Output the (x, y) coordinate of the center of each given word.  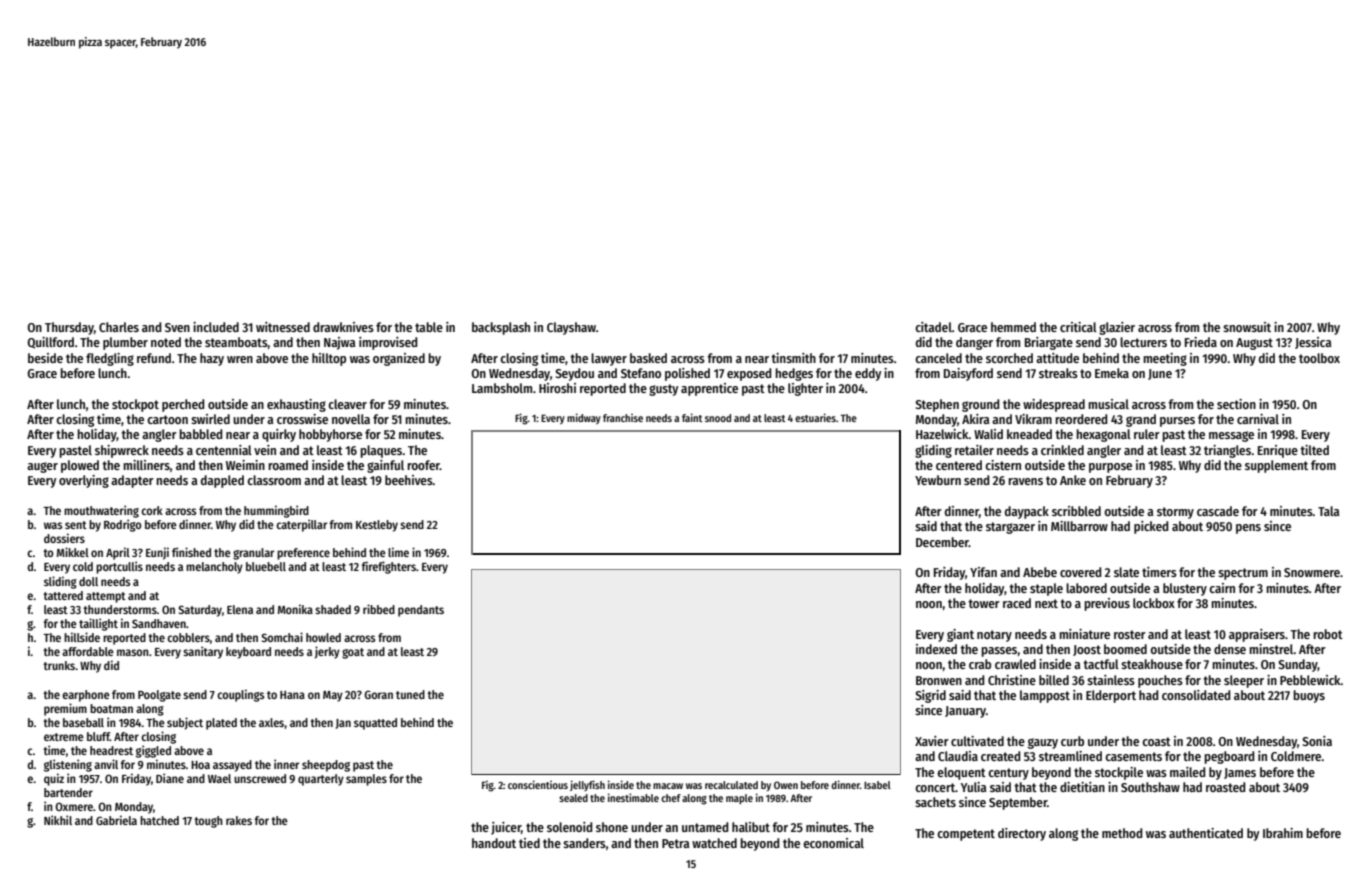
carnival (1258, 419)
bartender (68, 792)
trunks (59, 665)
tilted (1314, 450)
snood (718, 418)
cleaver (347, 404)
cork (152, 510)
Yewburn (938, 480)
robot (1328, 634)
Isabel (877, 785)
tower (984, 603)
